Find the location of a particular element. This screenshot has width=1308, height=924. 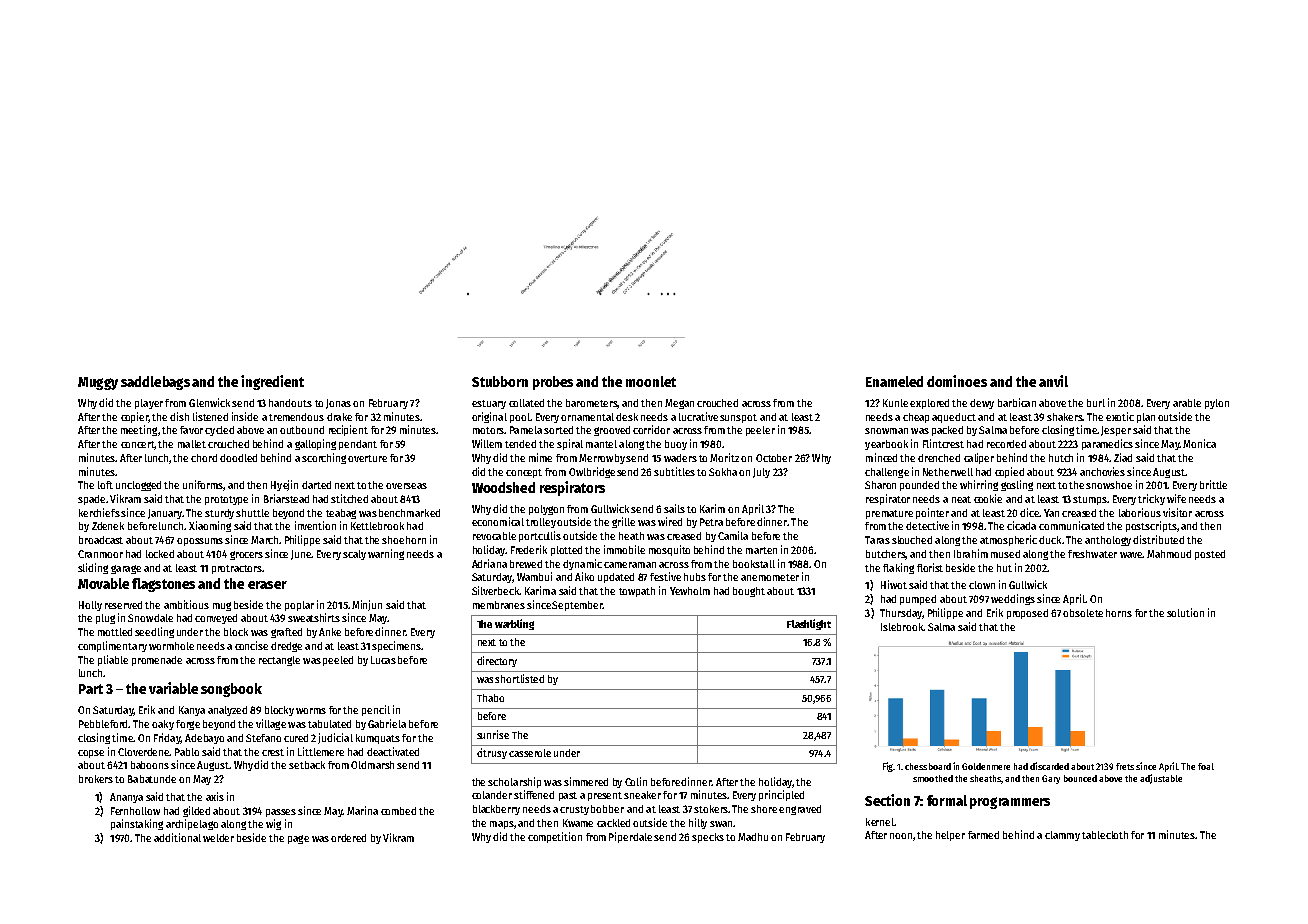

Flashlight is located at coordinates (809, 624).
